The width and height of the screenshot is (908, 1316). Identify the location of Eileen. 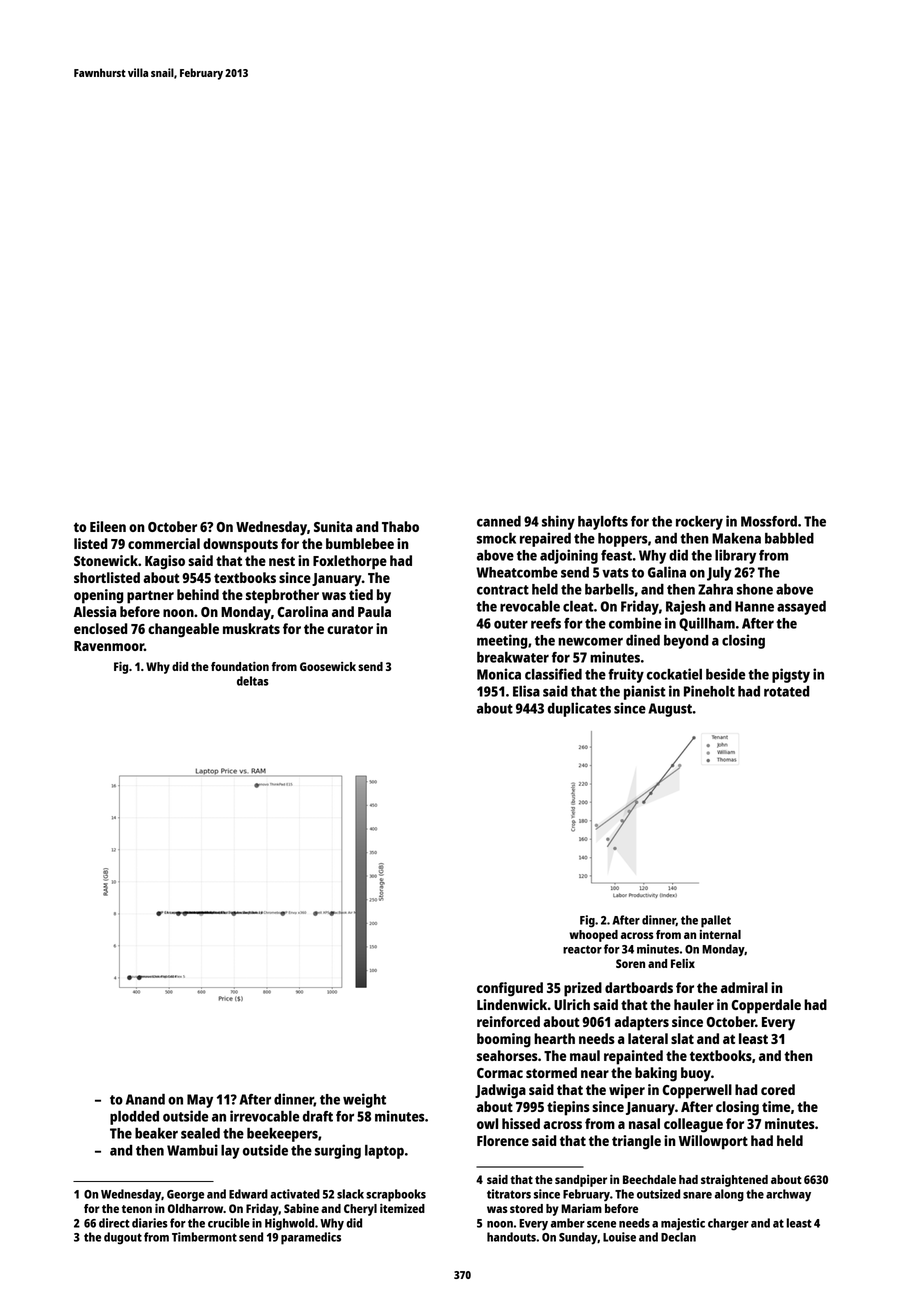
(108, 526).
